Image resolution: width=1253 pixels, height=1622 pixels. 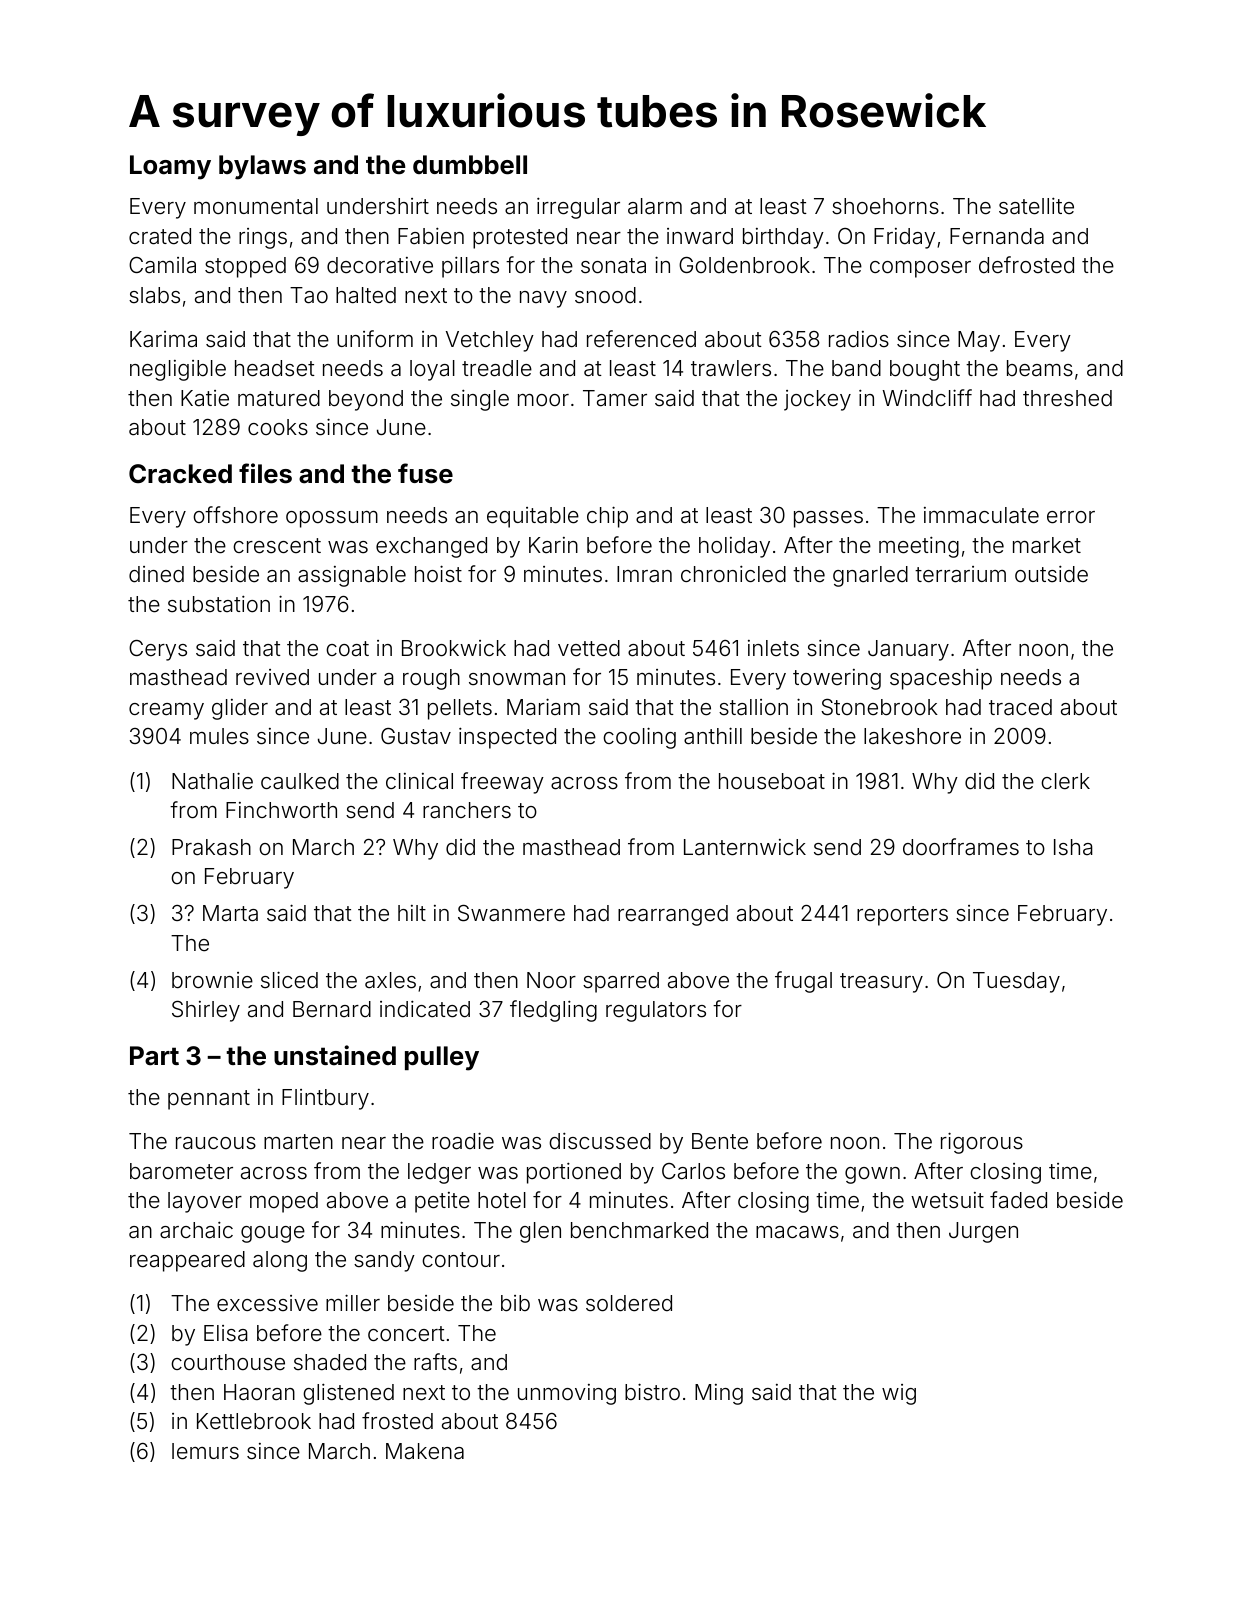 What do you see at coordinates (281, 810) in the page?
I see `Finchworth` at bounding box center [281, 810].
